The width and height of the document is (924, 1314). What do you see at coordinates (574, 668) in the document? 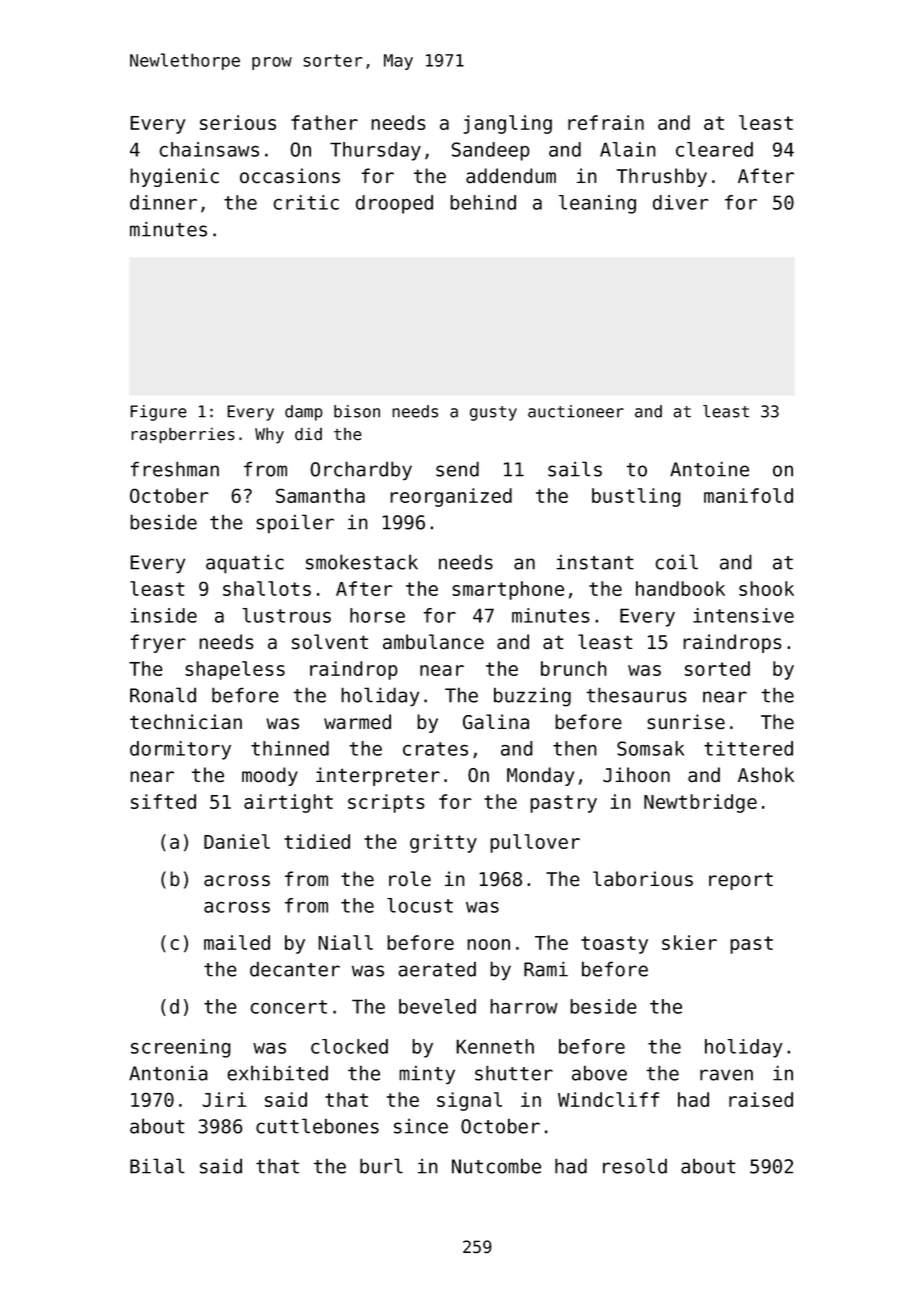
I see `brunch` at bounding box center [574, 668].
